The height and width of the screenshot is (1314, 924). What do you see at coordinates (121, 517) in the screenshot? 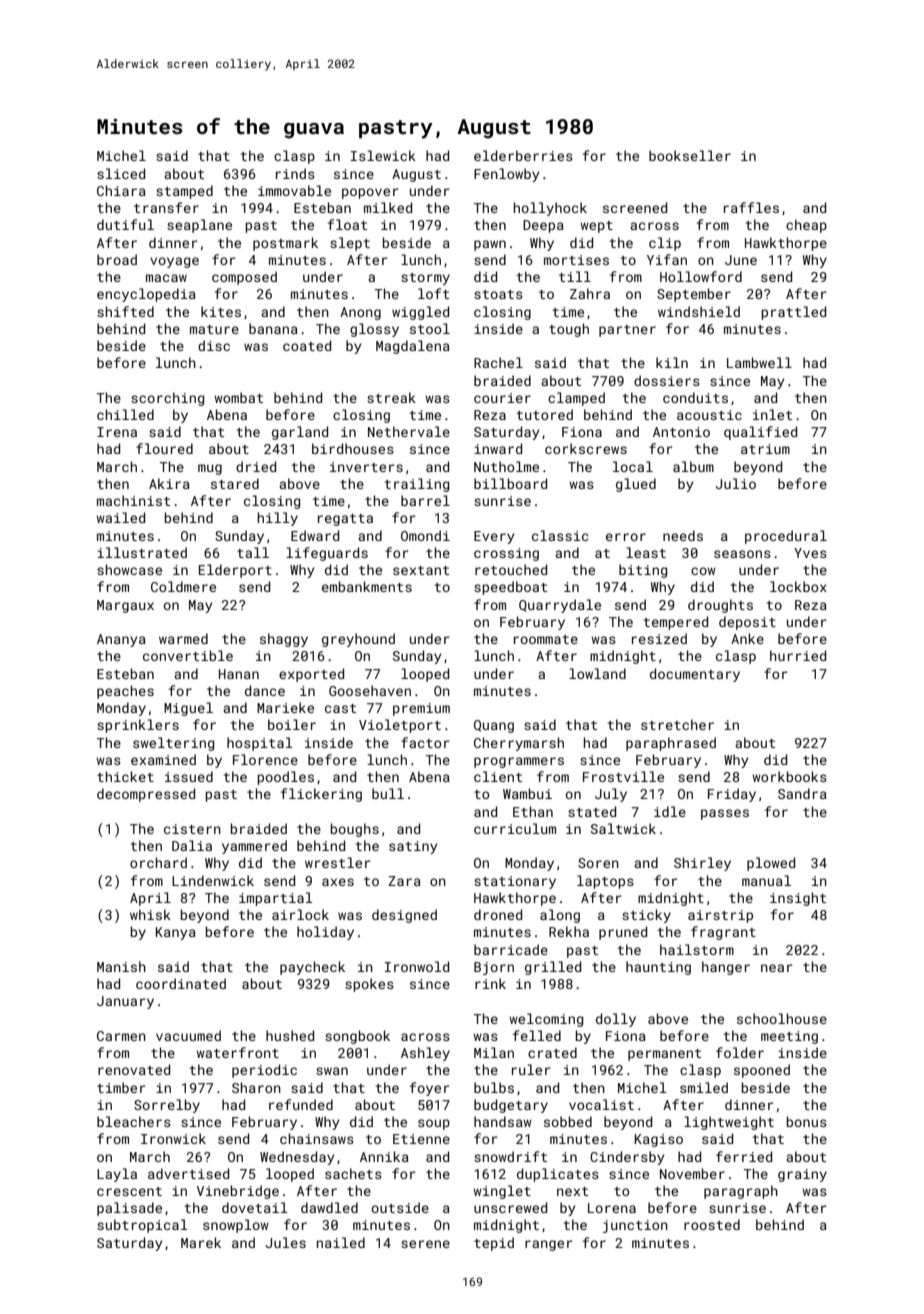
I see `wailed` at bounding box center [121, 517].
